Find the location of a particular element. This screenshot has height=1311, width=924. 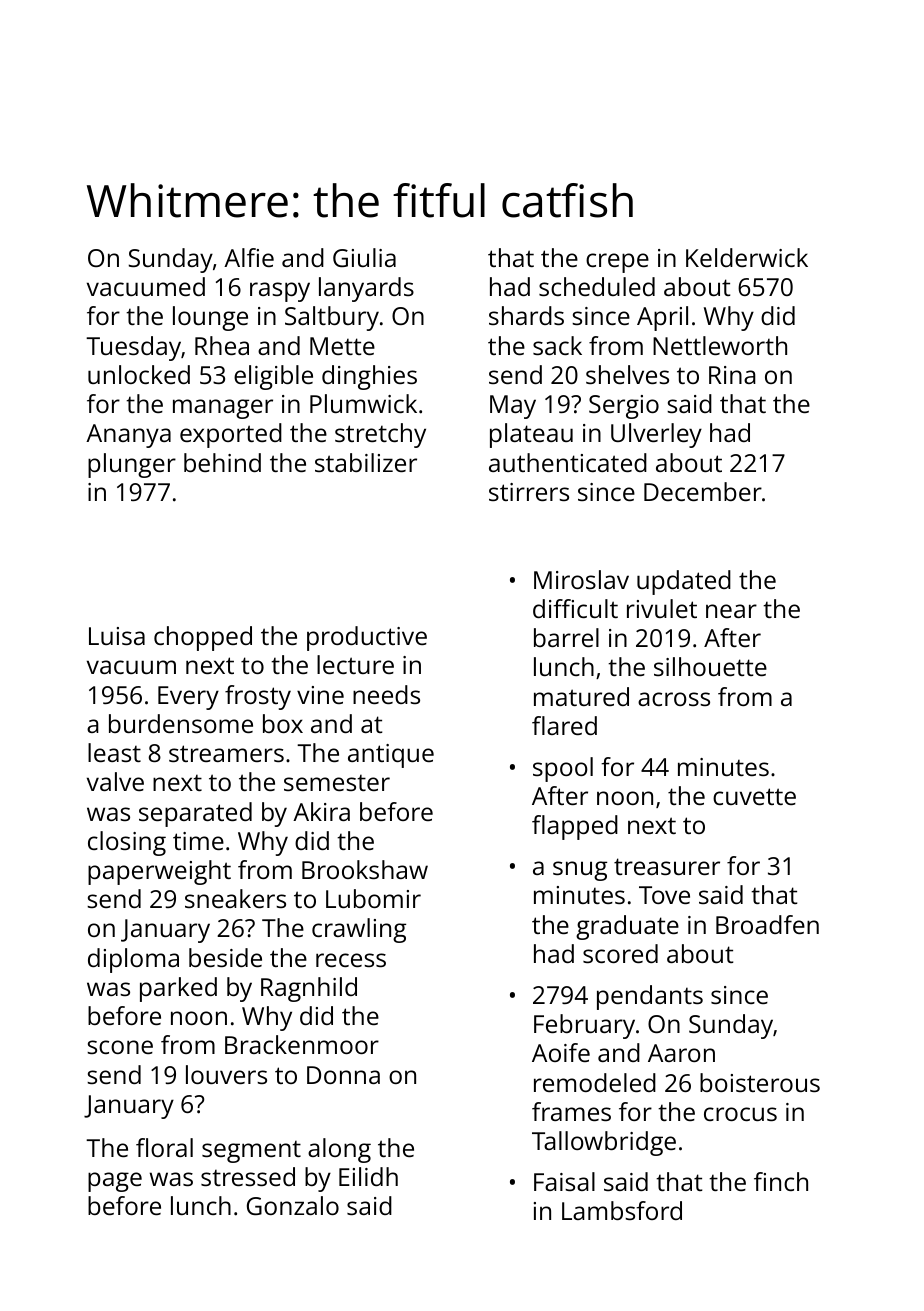

louvers is located at coordinates (226, 1074).
